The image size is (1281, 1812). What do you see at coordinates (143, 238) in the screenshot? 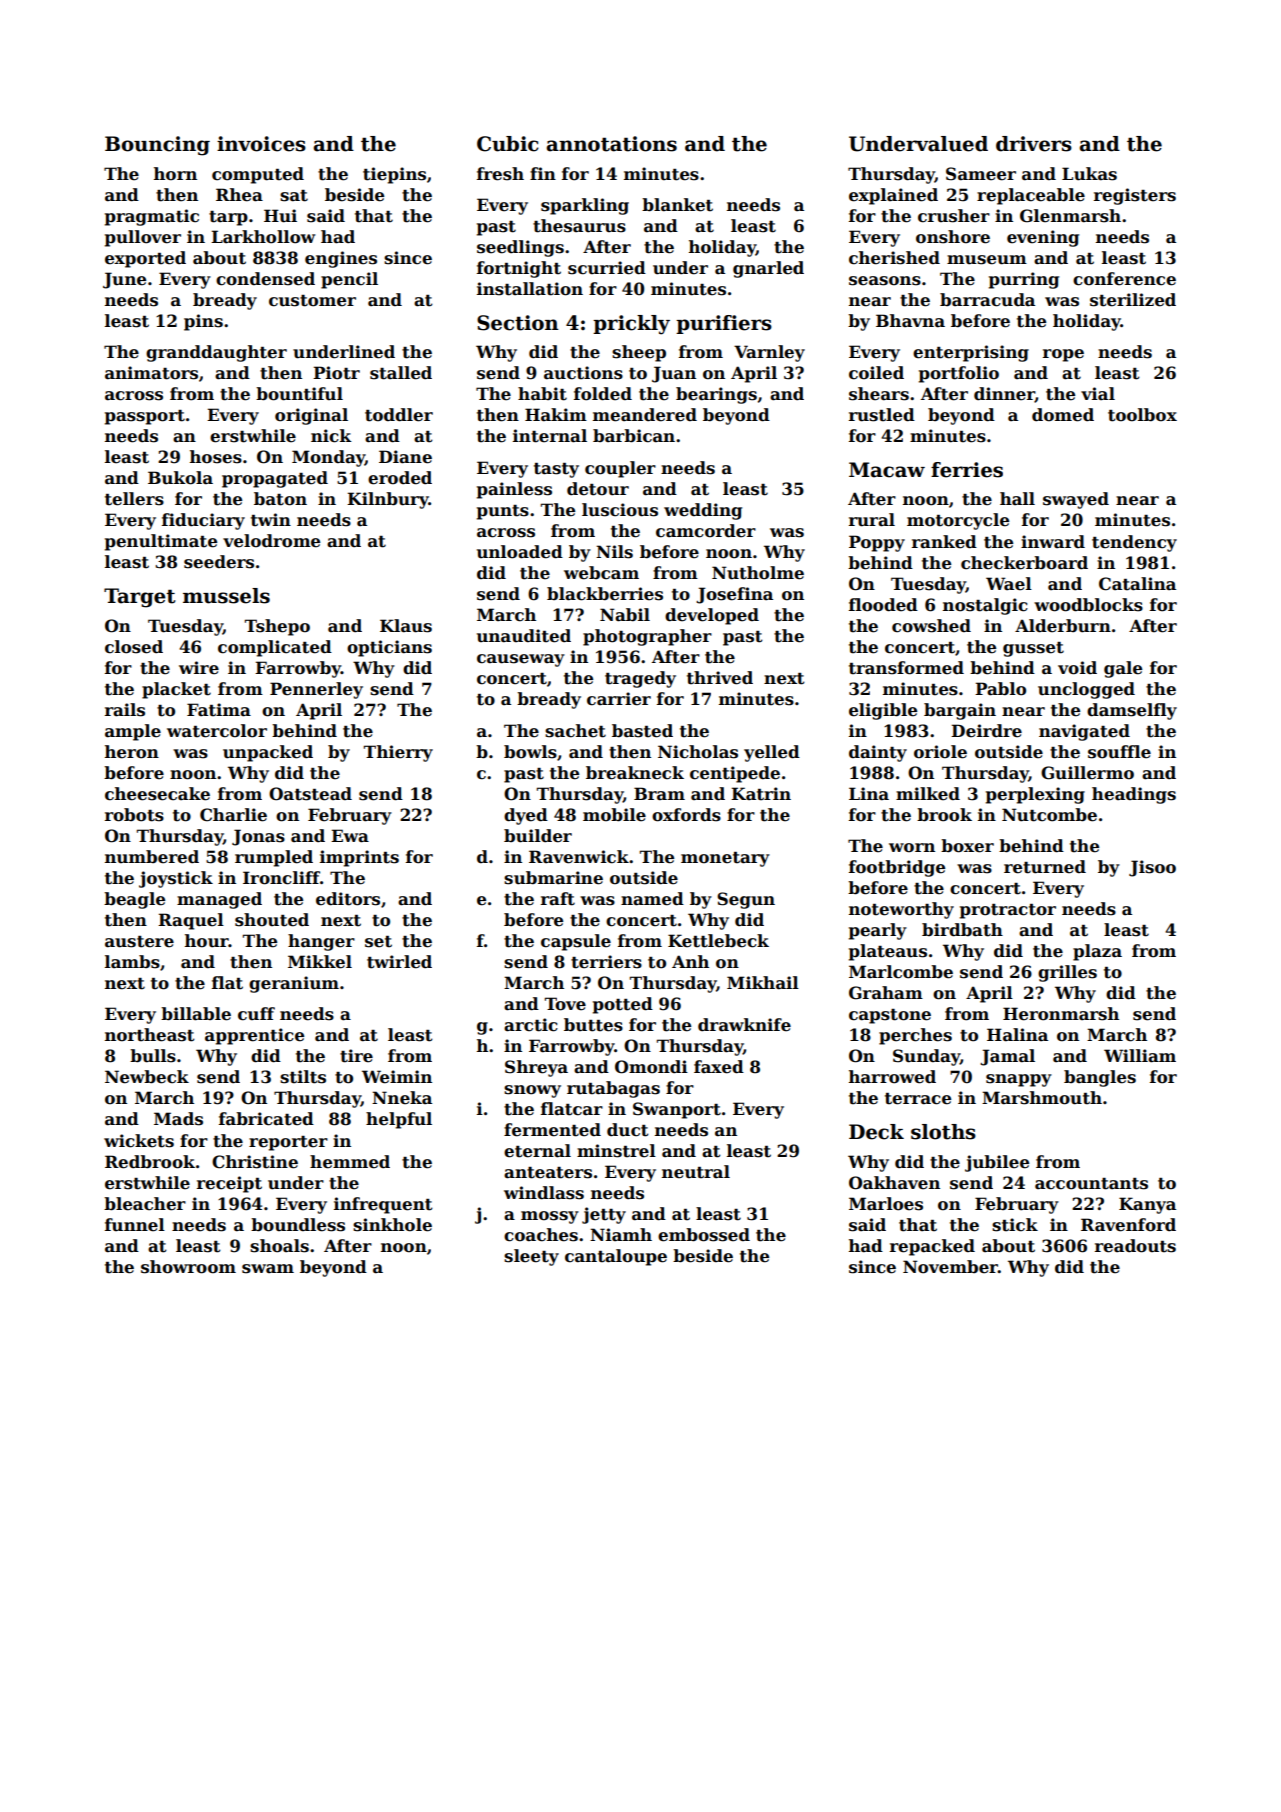
I see `pullover` at bounding box center [143, 238].
